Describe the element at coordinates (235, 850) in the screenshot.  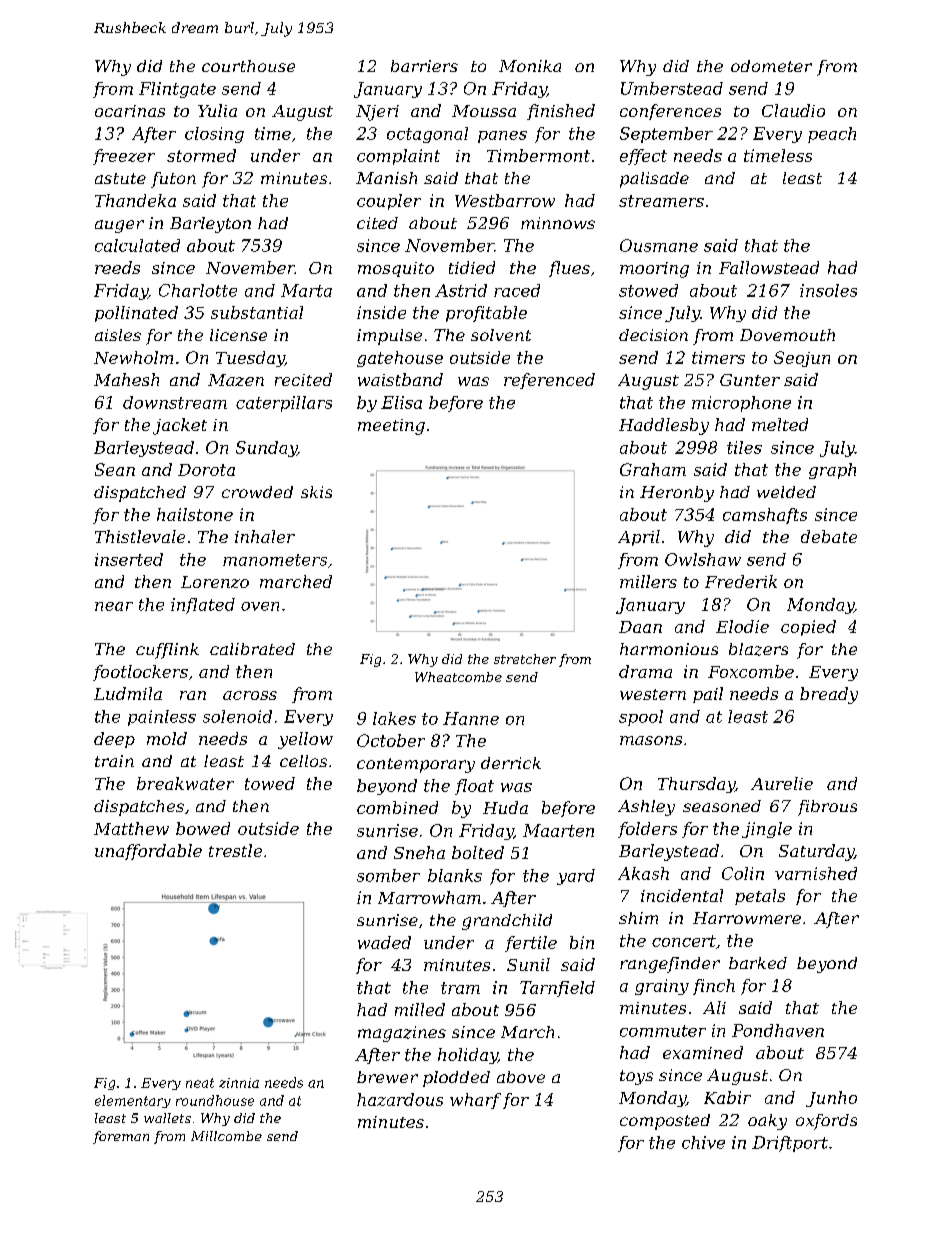
I see `trestle` at that location.
